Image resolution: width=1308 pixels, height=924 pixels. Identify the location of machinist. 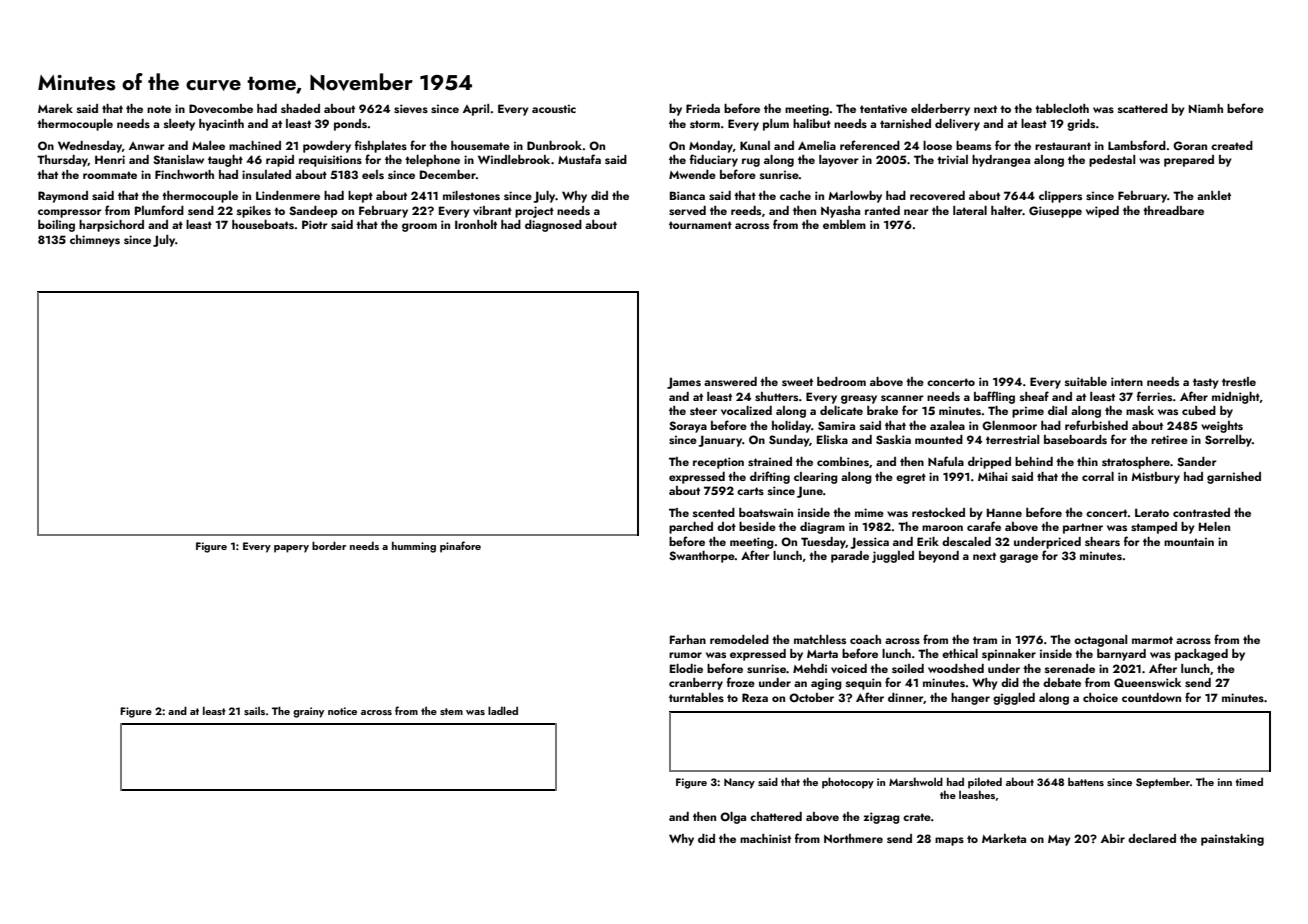
(765, 838).
